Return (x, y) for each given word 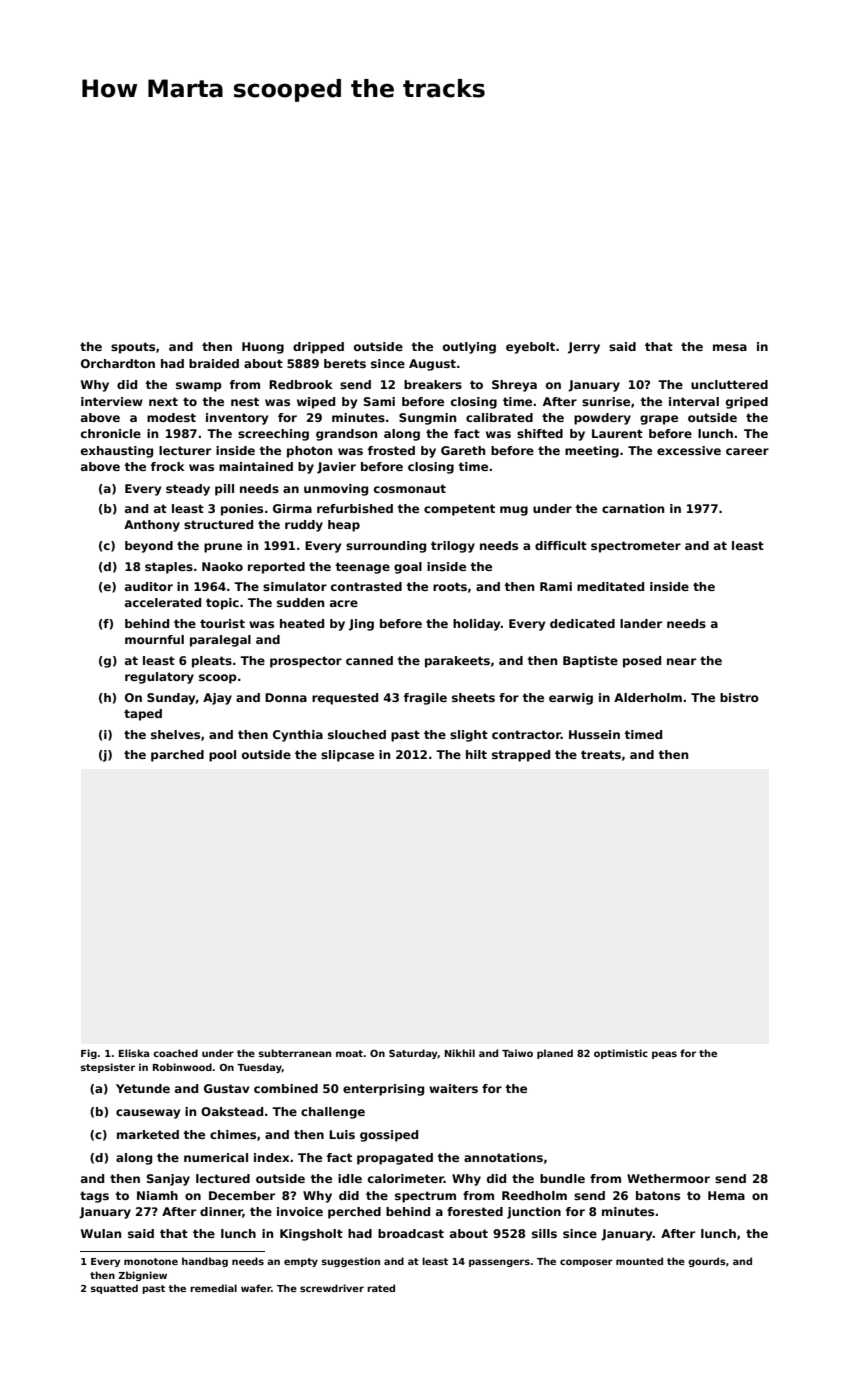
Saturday (413, 1054)
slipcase (347, 756)
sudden (300, 602)
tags (94, 1197)
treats (601, 754)
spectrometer (636, 547)
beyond (149, 547)
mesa (730, 347)
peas (664, 1055)
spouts (133, 348)
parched (177, 756)
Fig (89, 1054)
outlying (469, 348)
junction (534, 1213)
